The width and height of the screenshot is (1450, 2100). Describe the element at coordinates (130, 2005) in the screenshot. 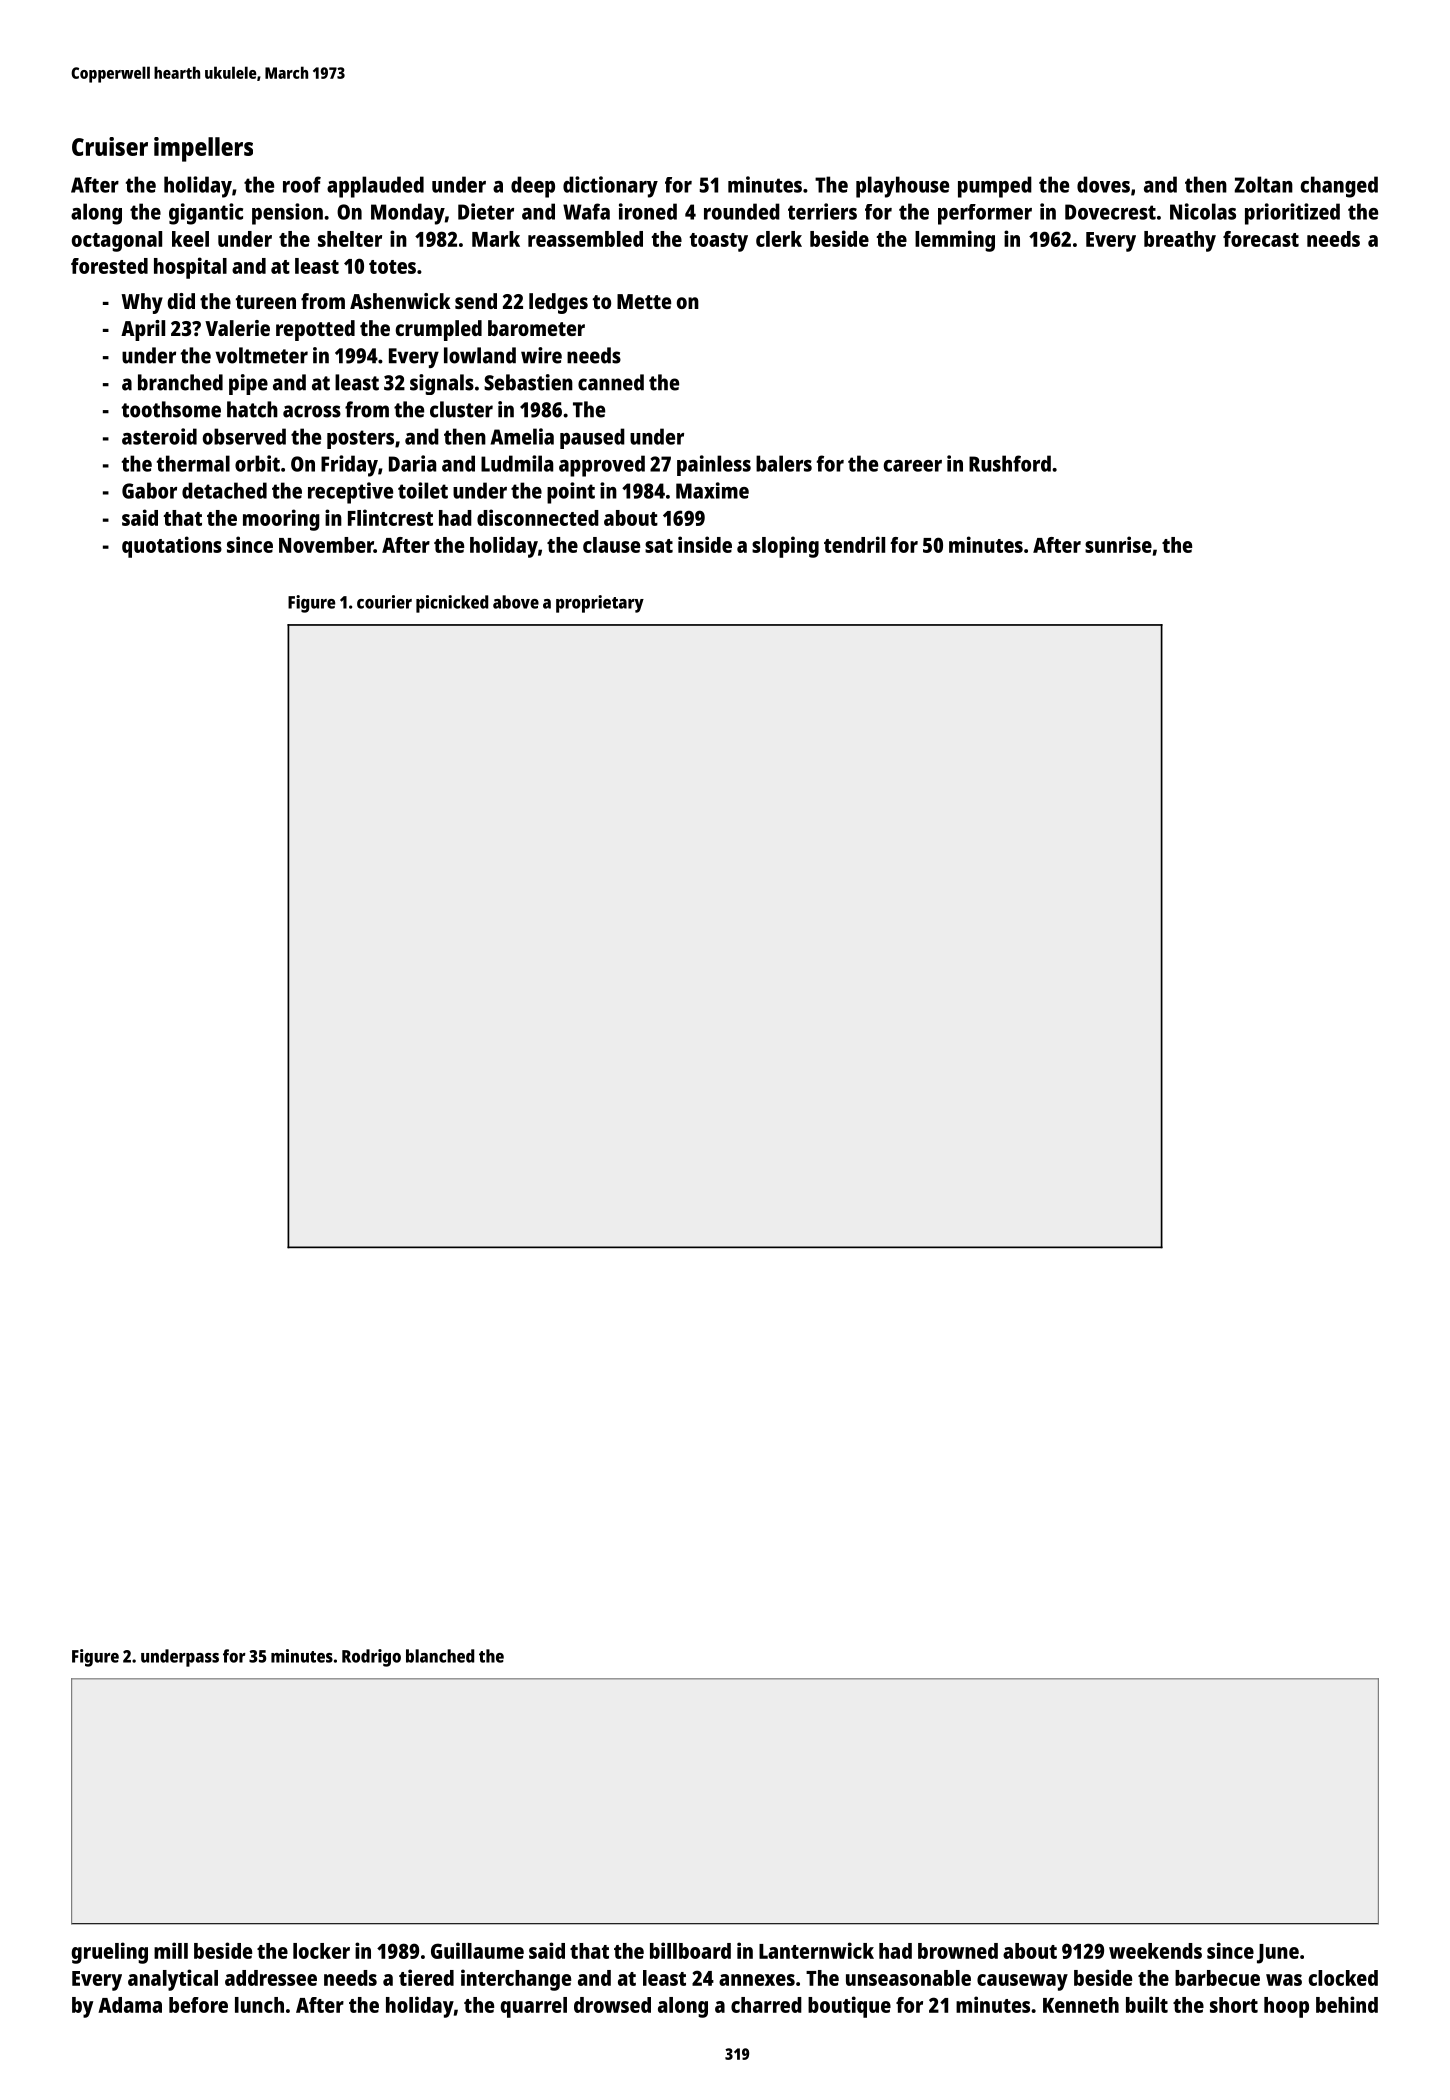

I see `Adama` at that location.
